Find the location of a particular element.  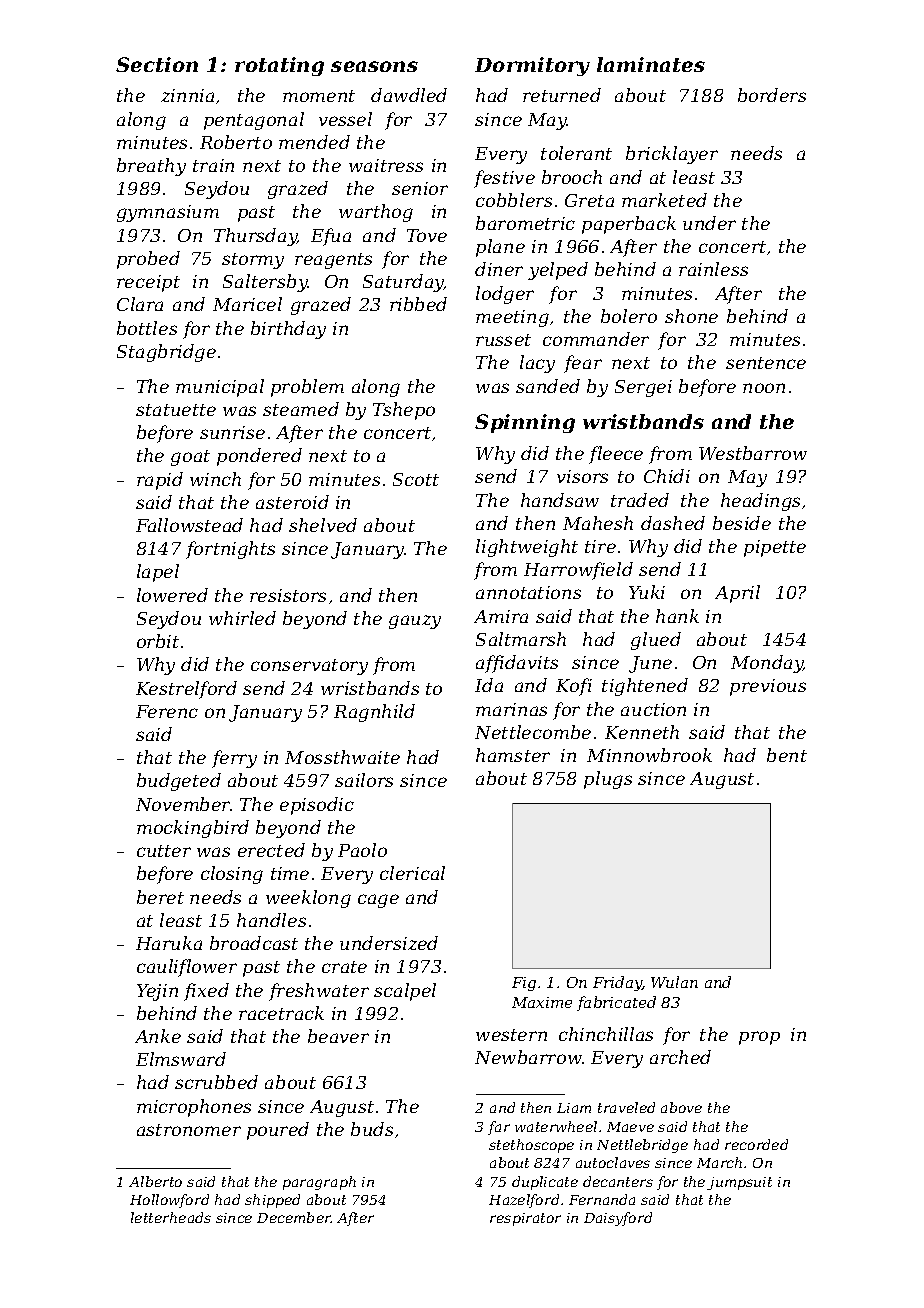

cutter is located at coordinates (164, 851).
